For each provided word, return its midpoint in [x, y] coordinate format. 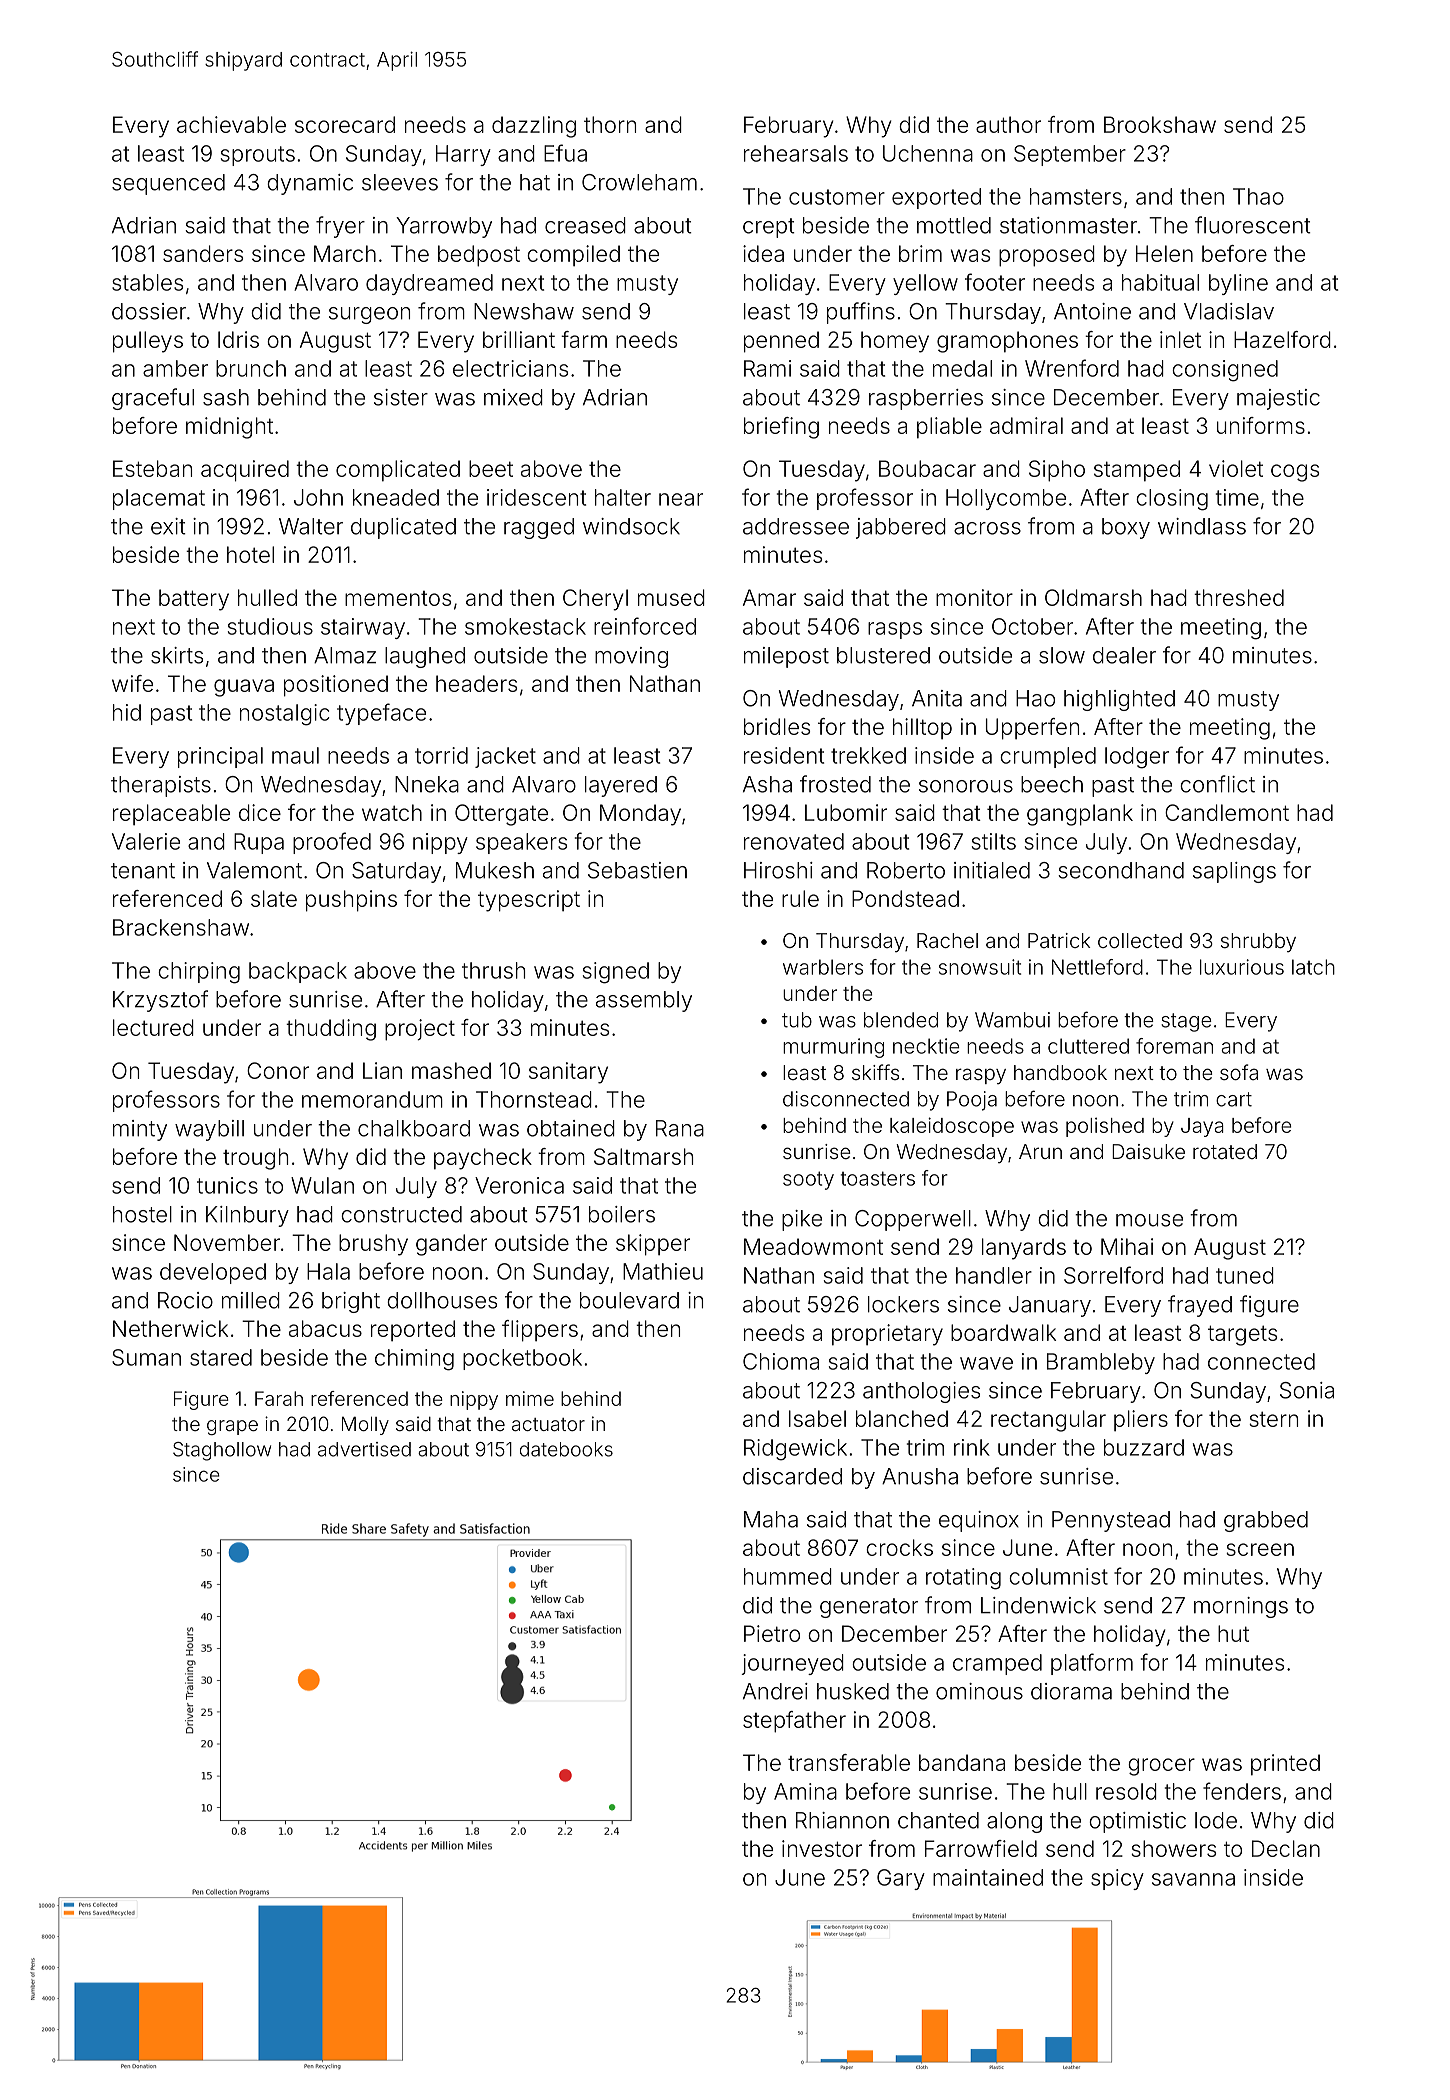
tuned [1245, 1275]
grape [232, 1427]
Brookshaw [1160, 124]
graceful [153, 399]
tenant [143, 871]
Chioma [781, 1361]
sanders [203, 253]
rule [800, 898]
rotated [1225, 1151]
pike [802, 1220]
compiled [573, 255]
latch [1313, 967]
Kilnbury [247, 1216]
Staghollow [222, 1451]
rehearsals [796, 153]
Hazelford [1282, 339]
